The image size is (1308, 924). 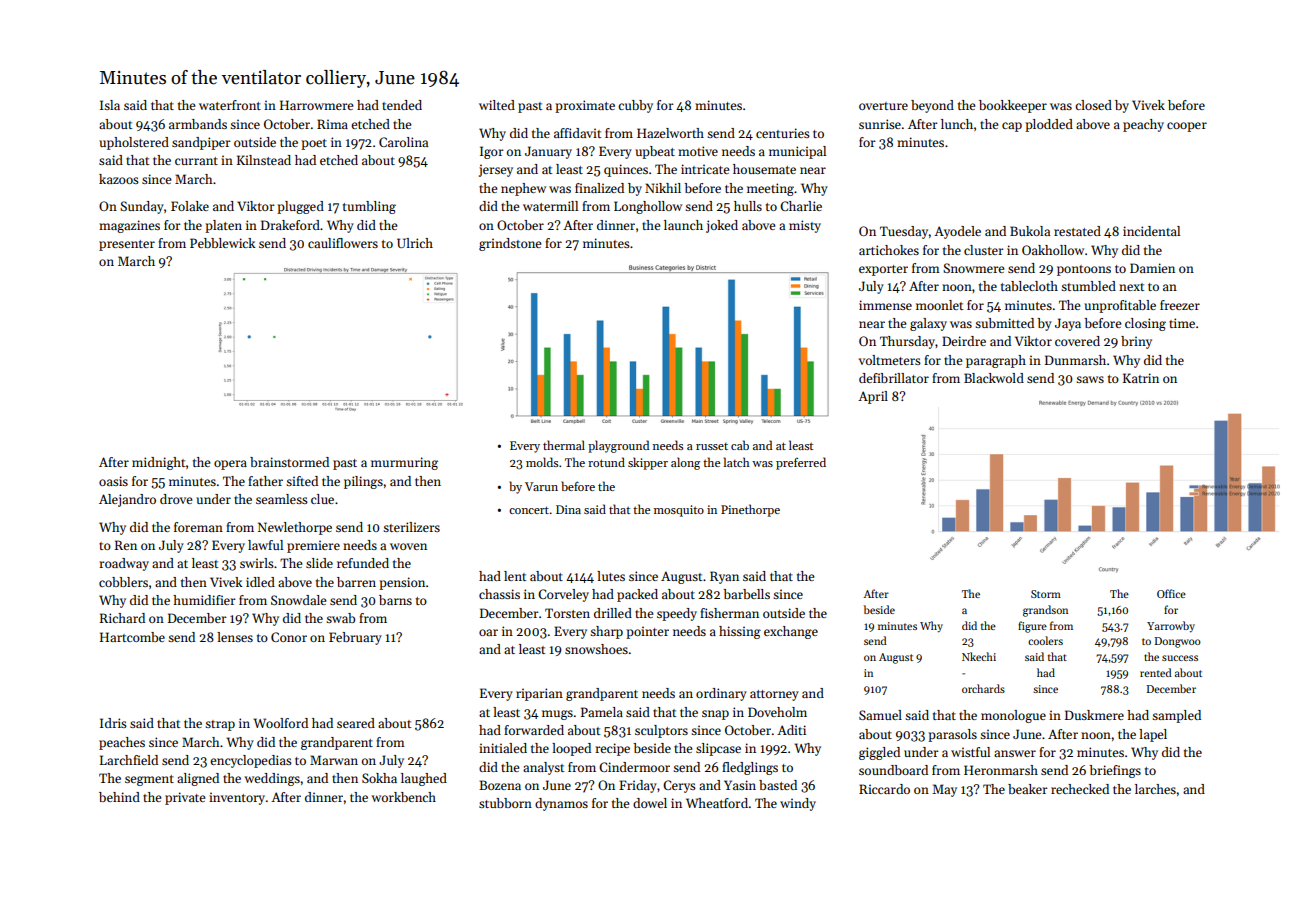 What do you see at coordinates (510, 244) in the screenshot?
I see `grindstone` at bounding box center [510, 244].
